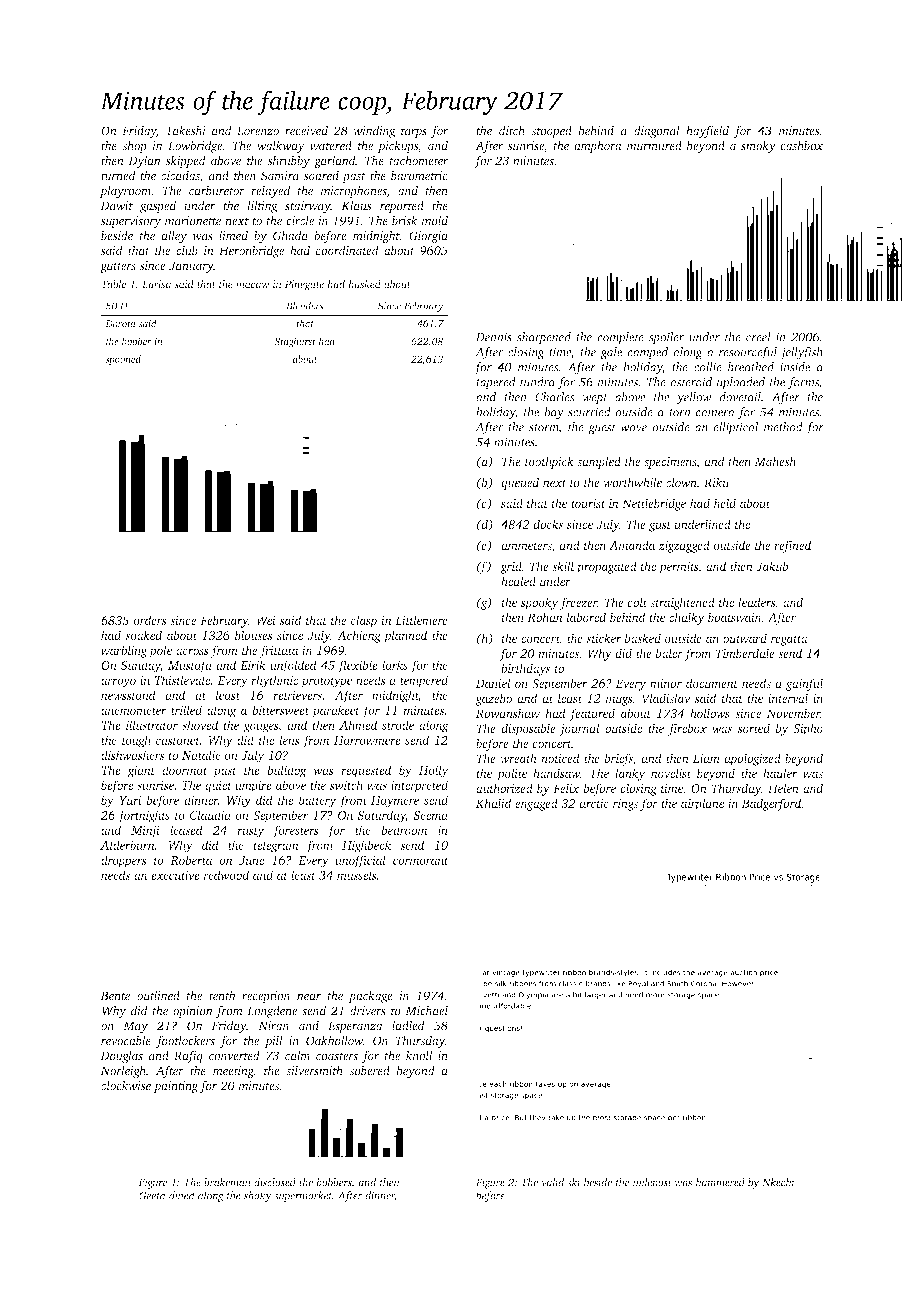 The height and width of the screenshot is (1308, 924). I want to click on spooned, so click(123, 360).
